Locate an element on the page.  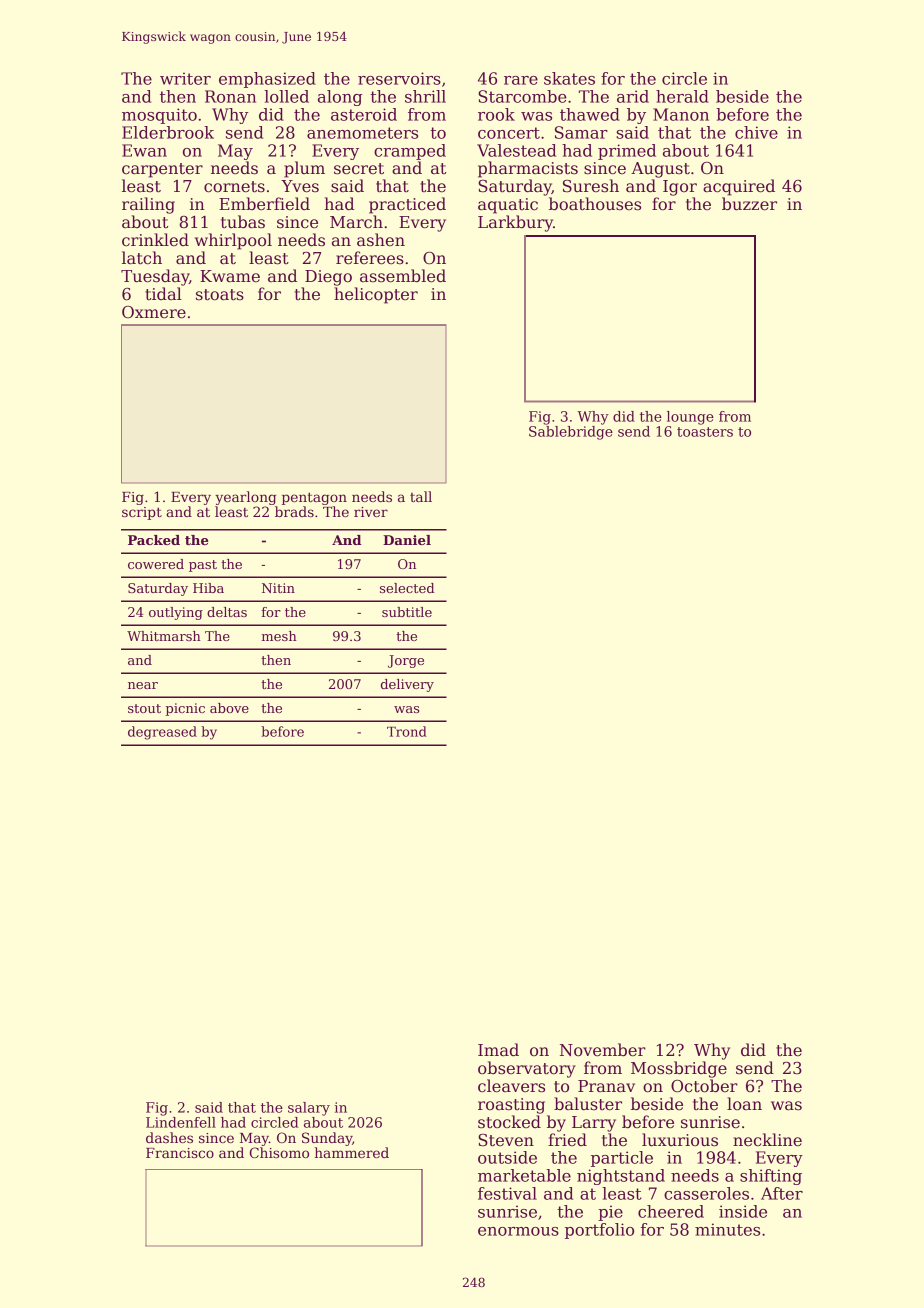
salary is located at coordinates (309, 1109).
